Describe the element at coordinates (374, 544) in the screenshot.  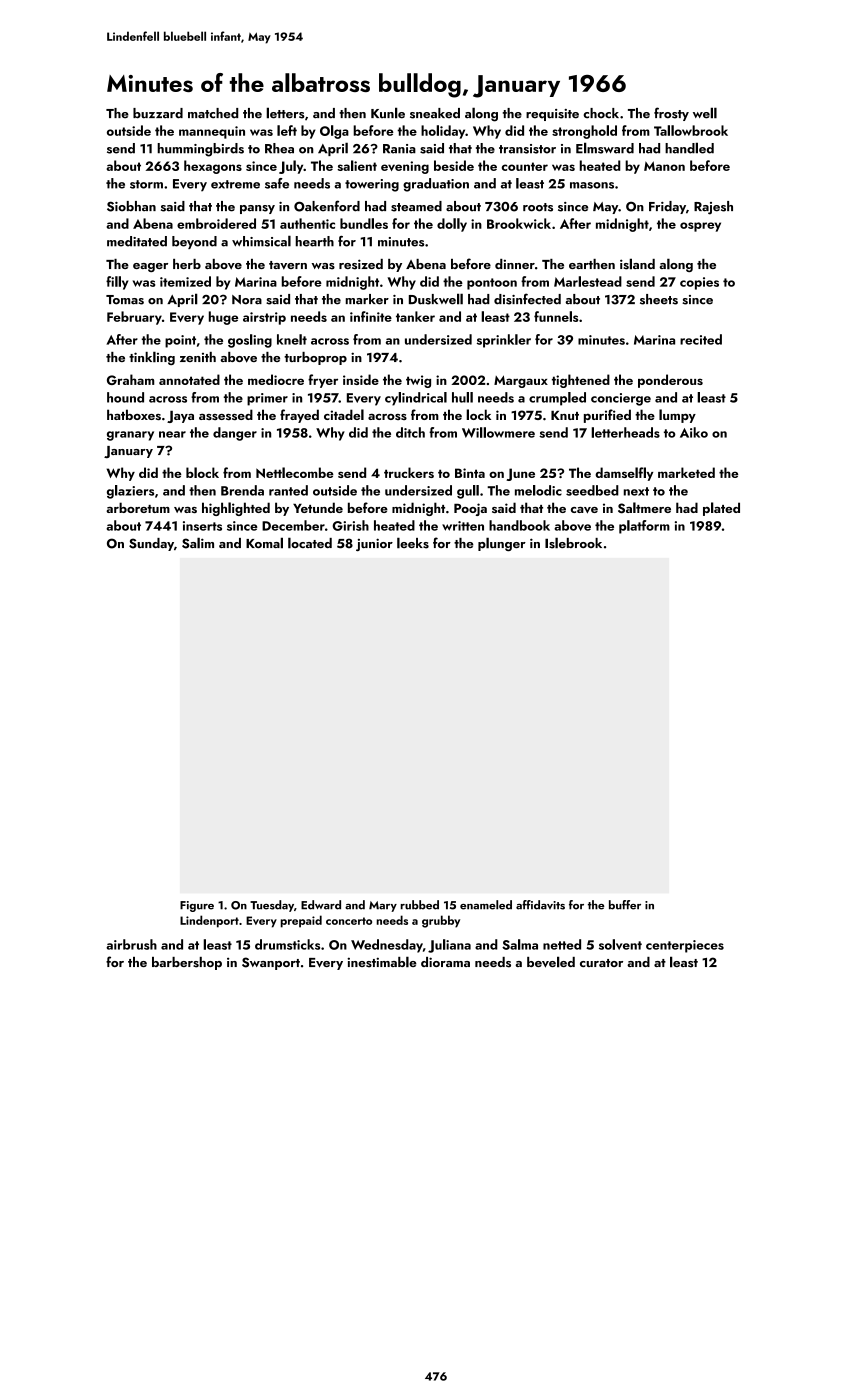
I see `junior` at that location.
